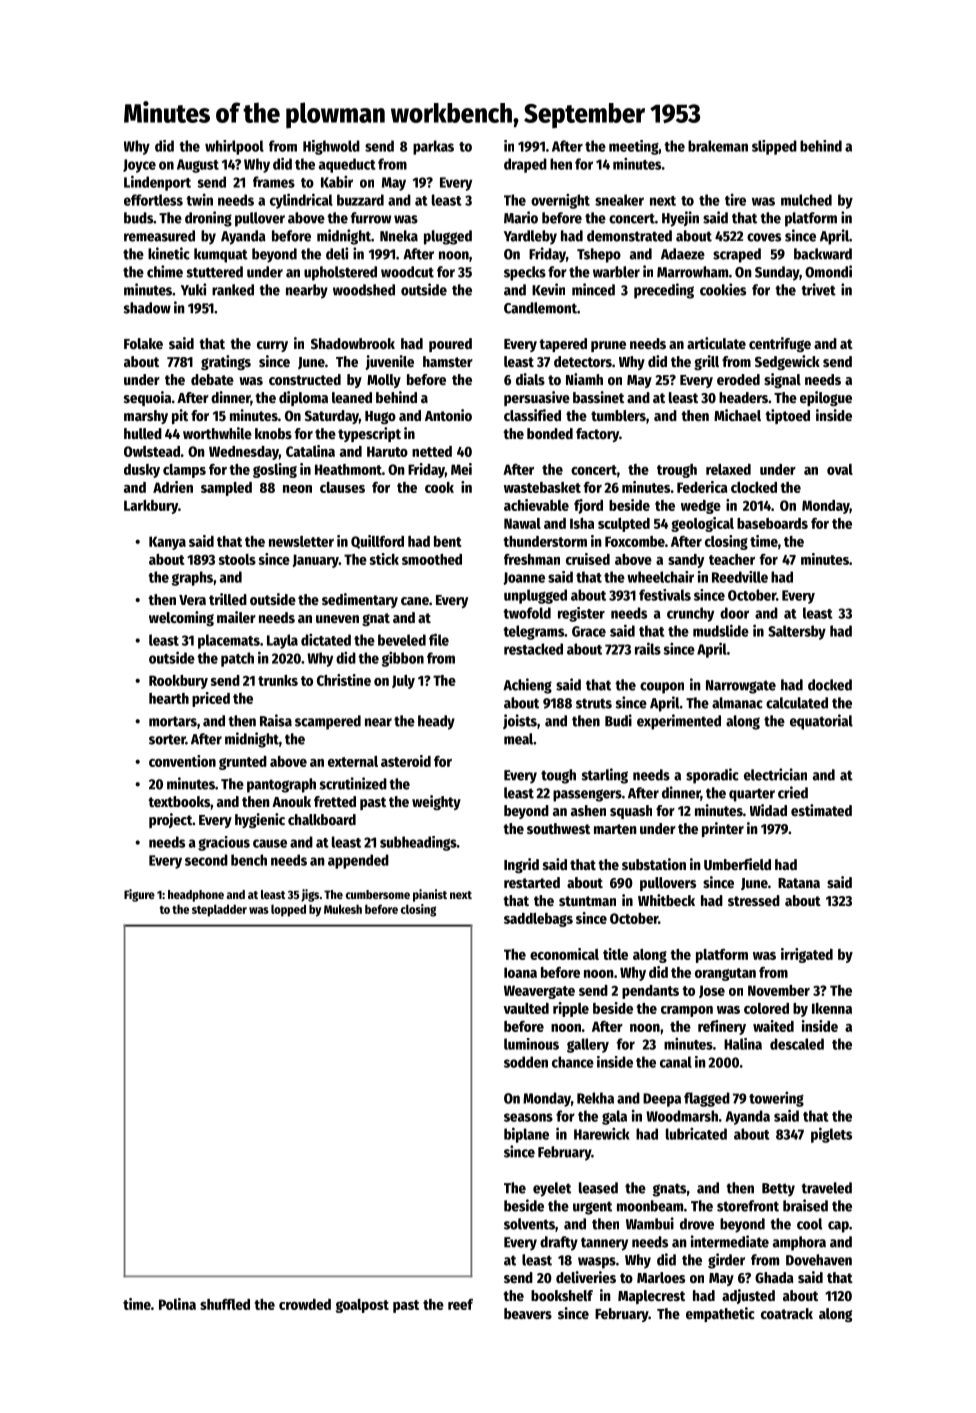 The height and width of the screenshot is (1413, 976). What do you see at coordinates (234, 147) in the screenshot?
I see `whirlpool` at bounding box center [234, 147].
